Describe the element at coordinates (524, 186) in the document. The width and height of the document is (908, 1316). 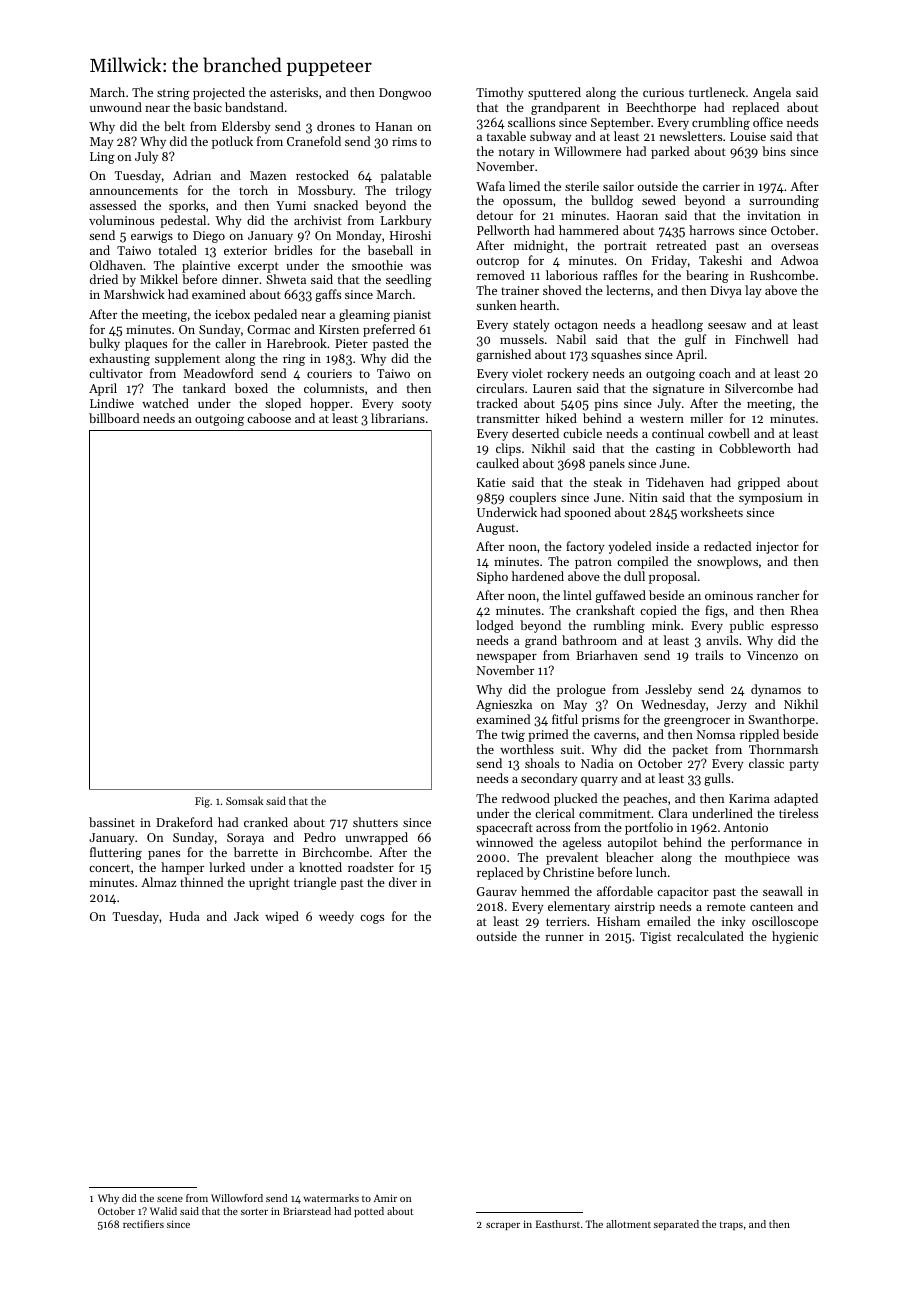
I see `limed` at that location.
